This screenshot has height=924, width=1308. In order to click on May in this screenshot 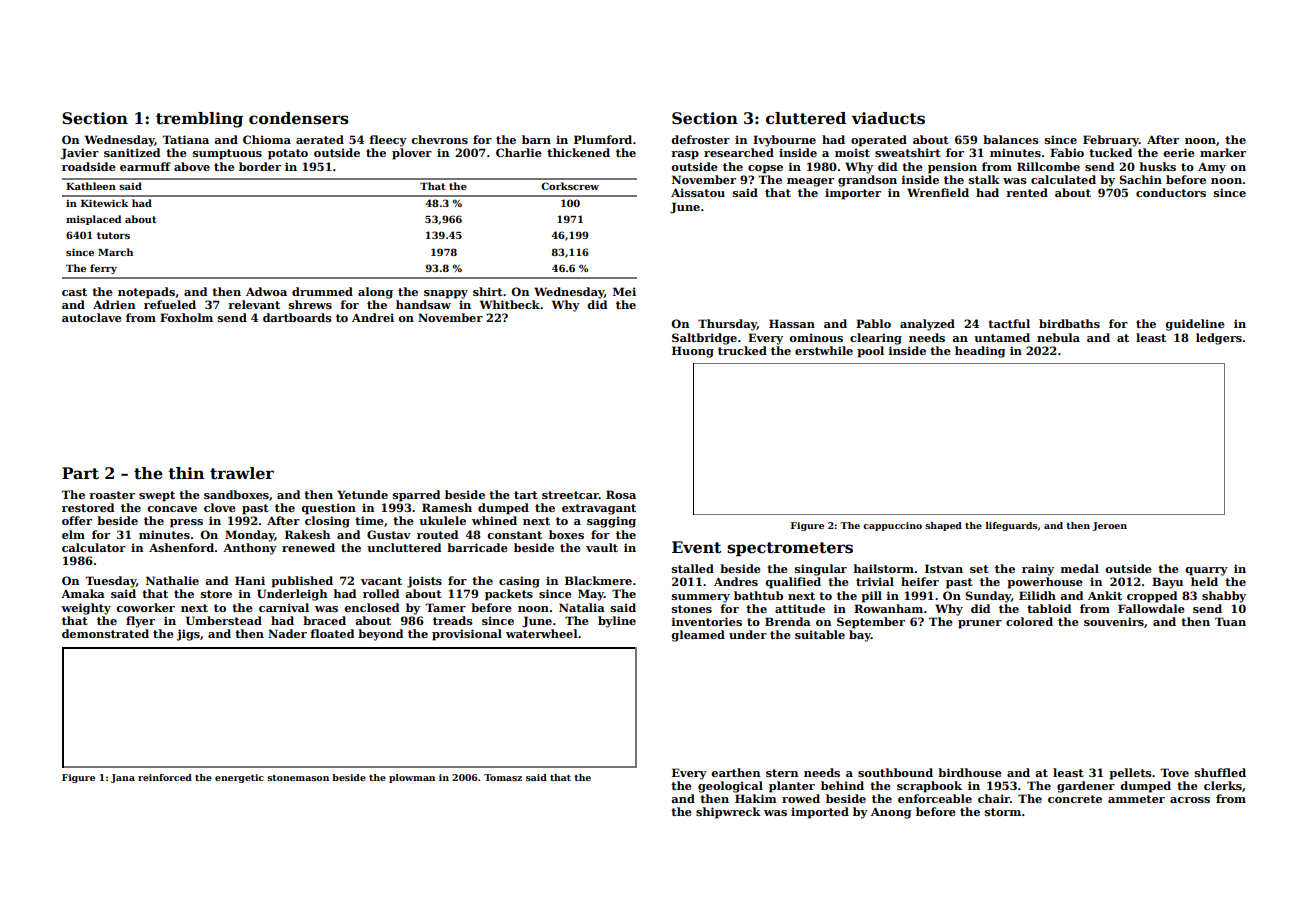, I will do `click(591, 595)`.
